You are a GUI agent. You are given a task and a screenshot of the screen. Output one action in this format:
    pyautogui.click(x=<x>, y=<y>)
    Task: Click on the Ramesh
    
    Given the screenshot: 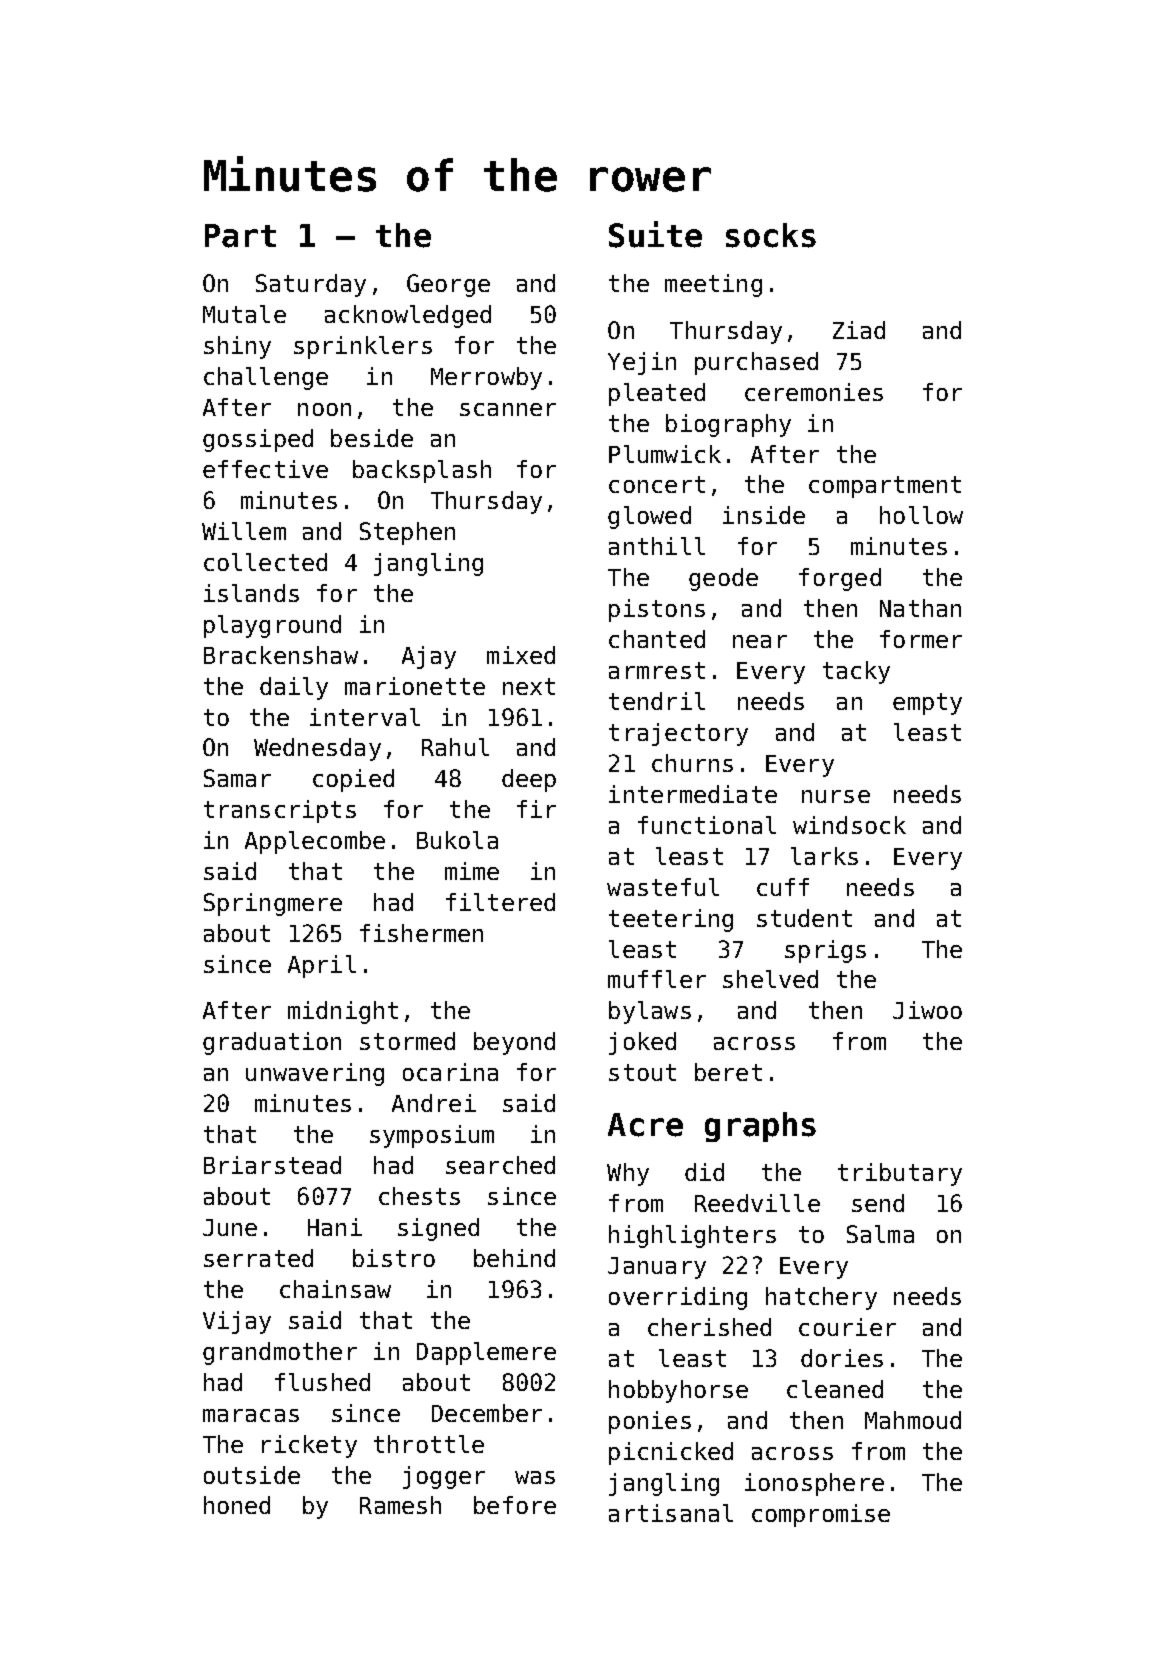 What is the action you would take?
    pyautogui.click(x=400, y=1505)
